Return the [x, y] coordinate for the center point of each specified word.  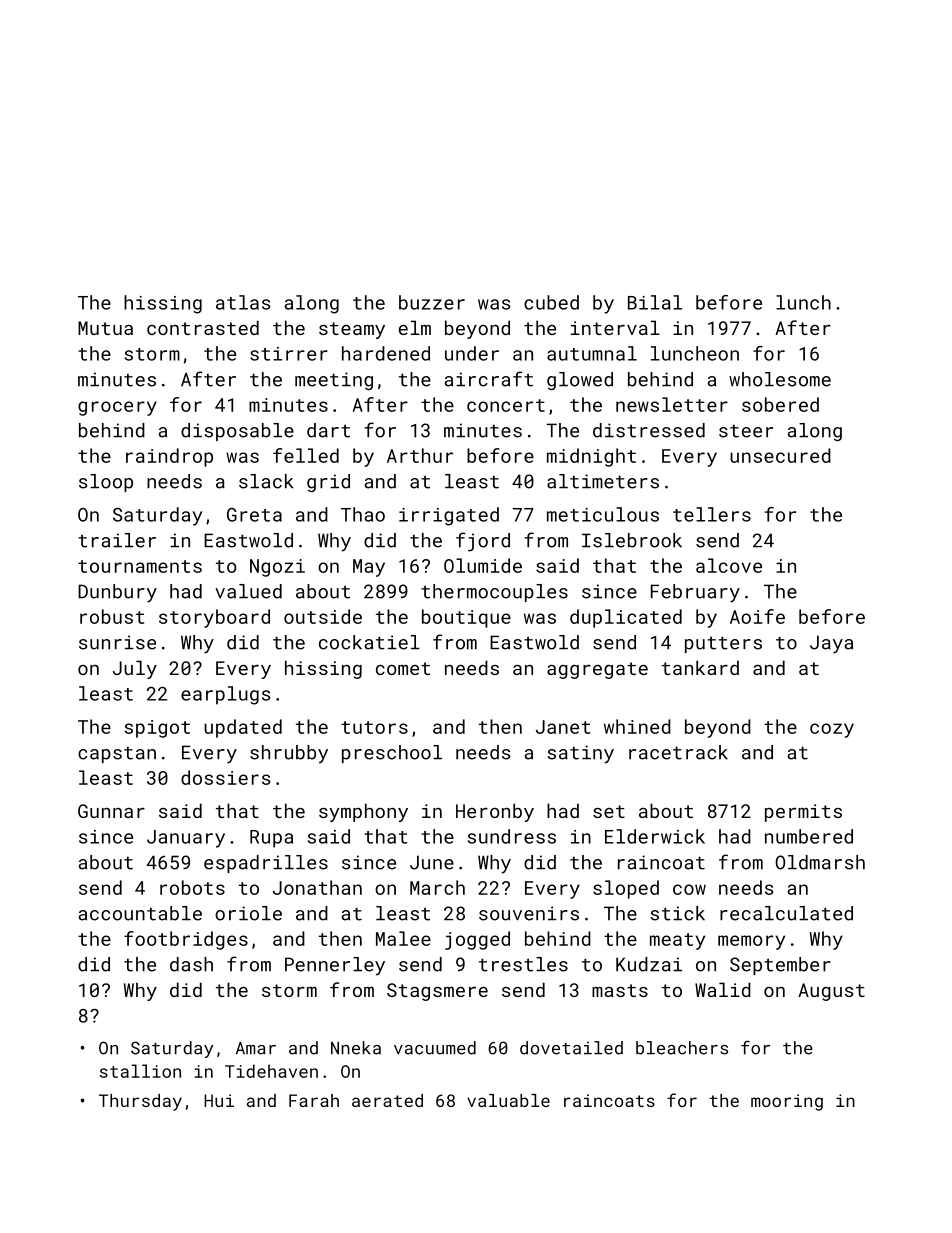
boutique [466, 618]
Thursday [140, 1102]
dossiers [225, 777]
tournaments [140, 566]
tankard [700, 667]
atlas [243, 302]
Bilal [655, 302]
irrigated [449, 516]
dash [191, 964]
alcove [729, 565]
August [831, 992]
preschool [392, 754]
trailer [117, 540]
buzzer [432, 302]
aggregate [597, 670]
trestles [523, 964]
